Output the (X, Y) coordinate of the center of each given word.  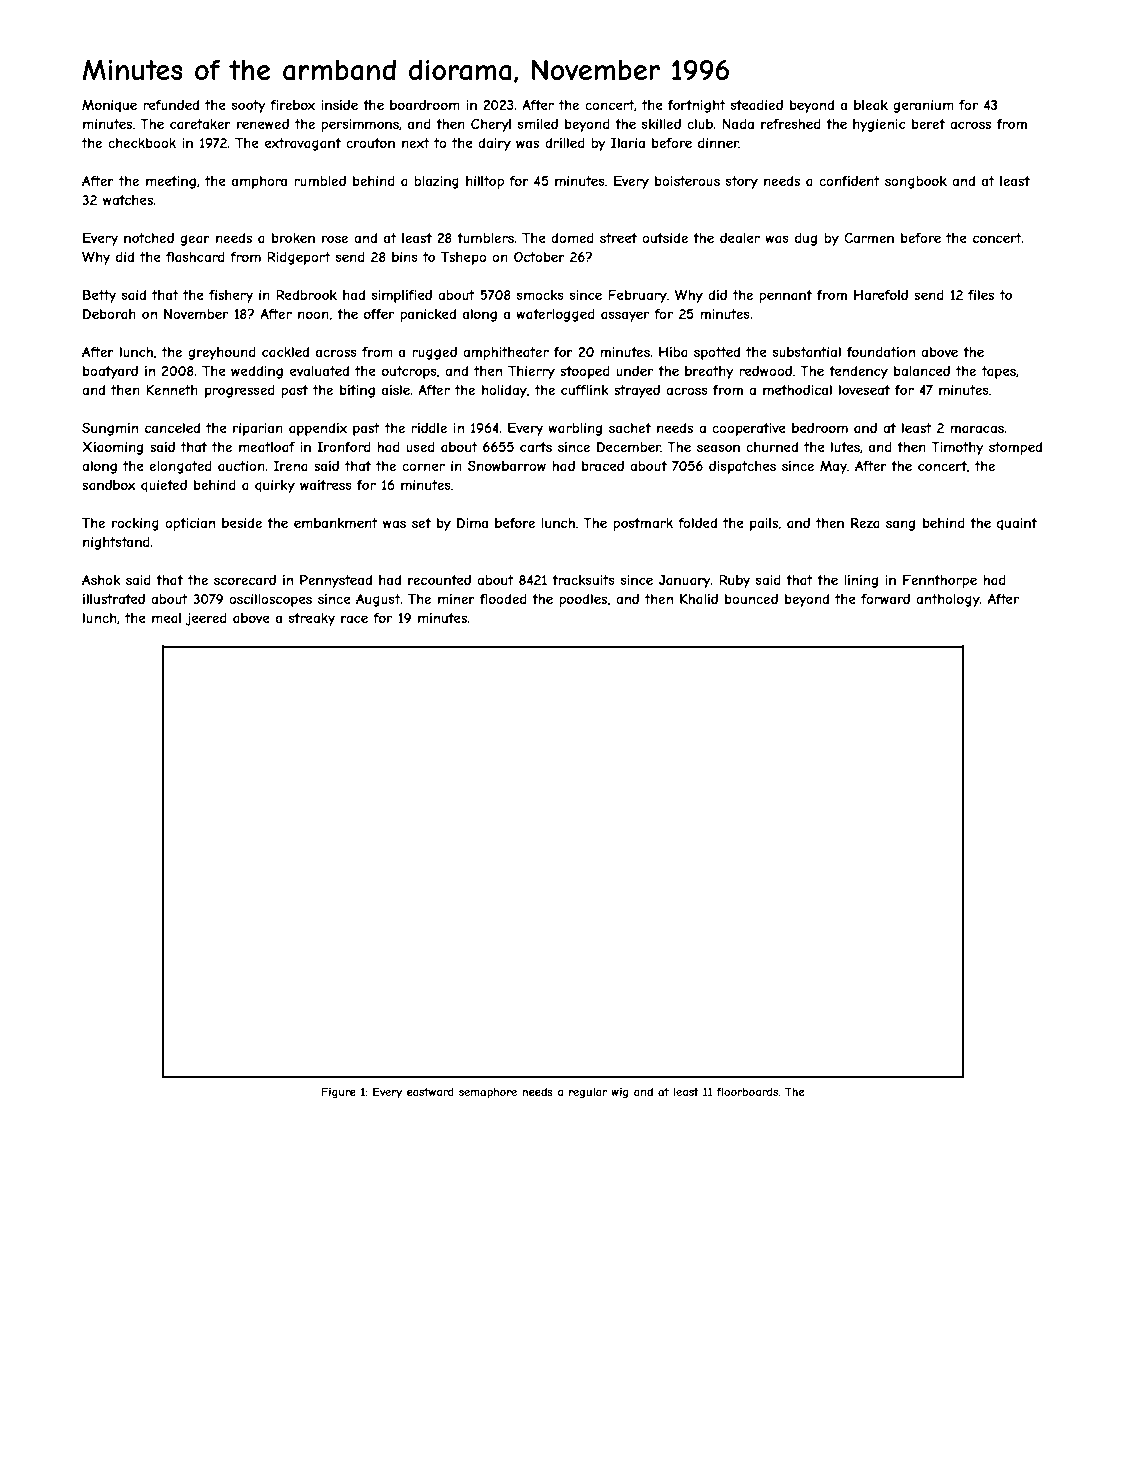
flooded (503, 599)
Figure (339, 1092)
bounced (751, 599)
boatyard (110, 372)
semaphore (488, 1092)
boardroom (425, 105)
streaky (312, 619)
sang (900, 525)
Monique (109, 106)
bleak (871, 105)
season (718, 448)
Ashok (101, 579)
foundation (881, 352)
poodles (583, 600)
